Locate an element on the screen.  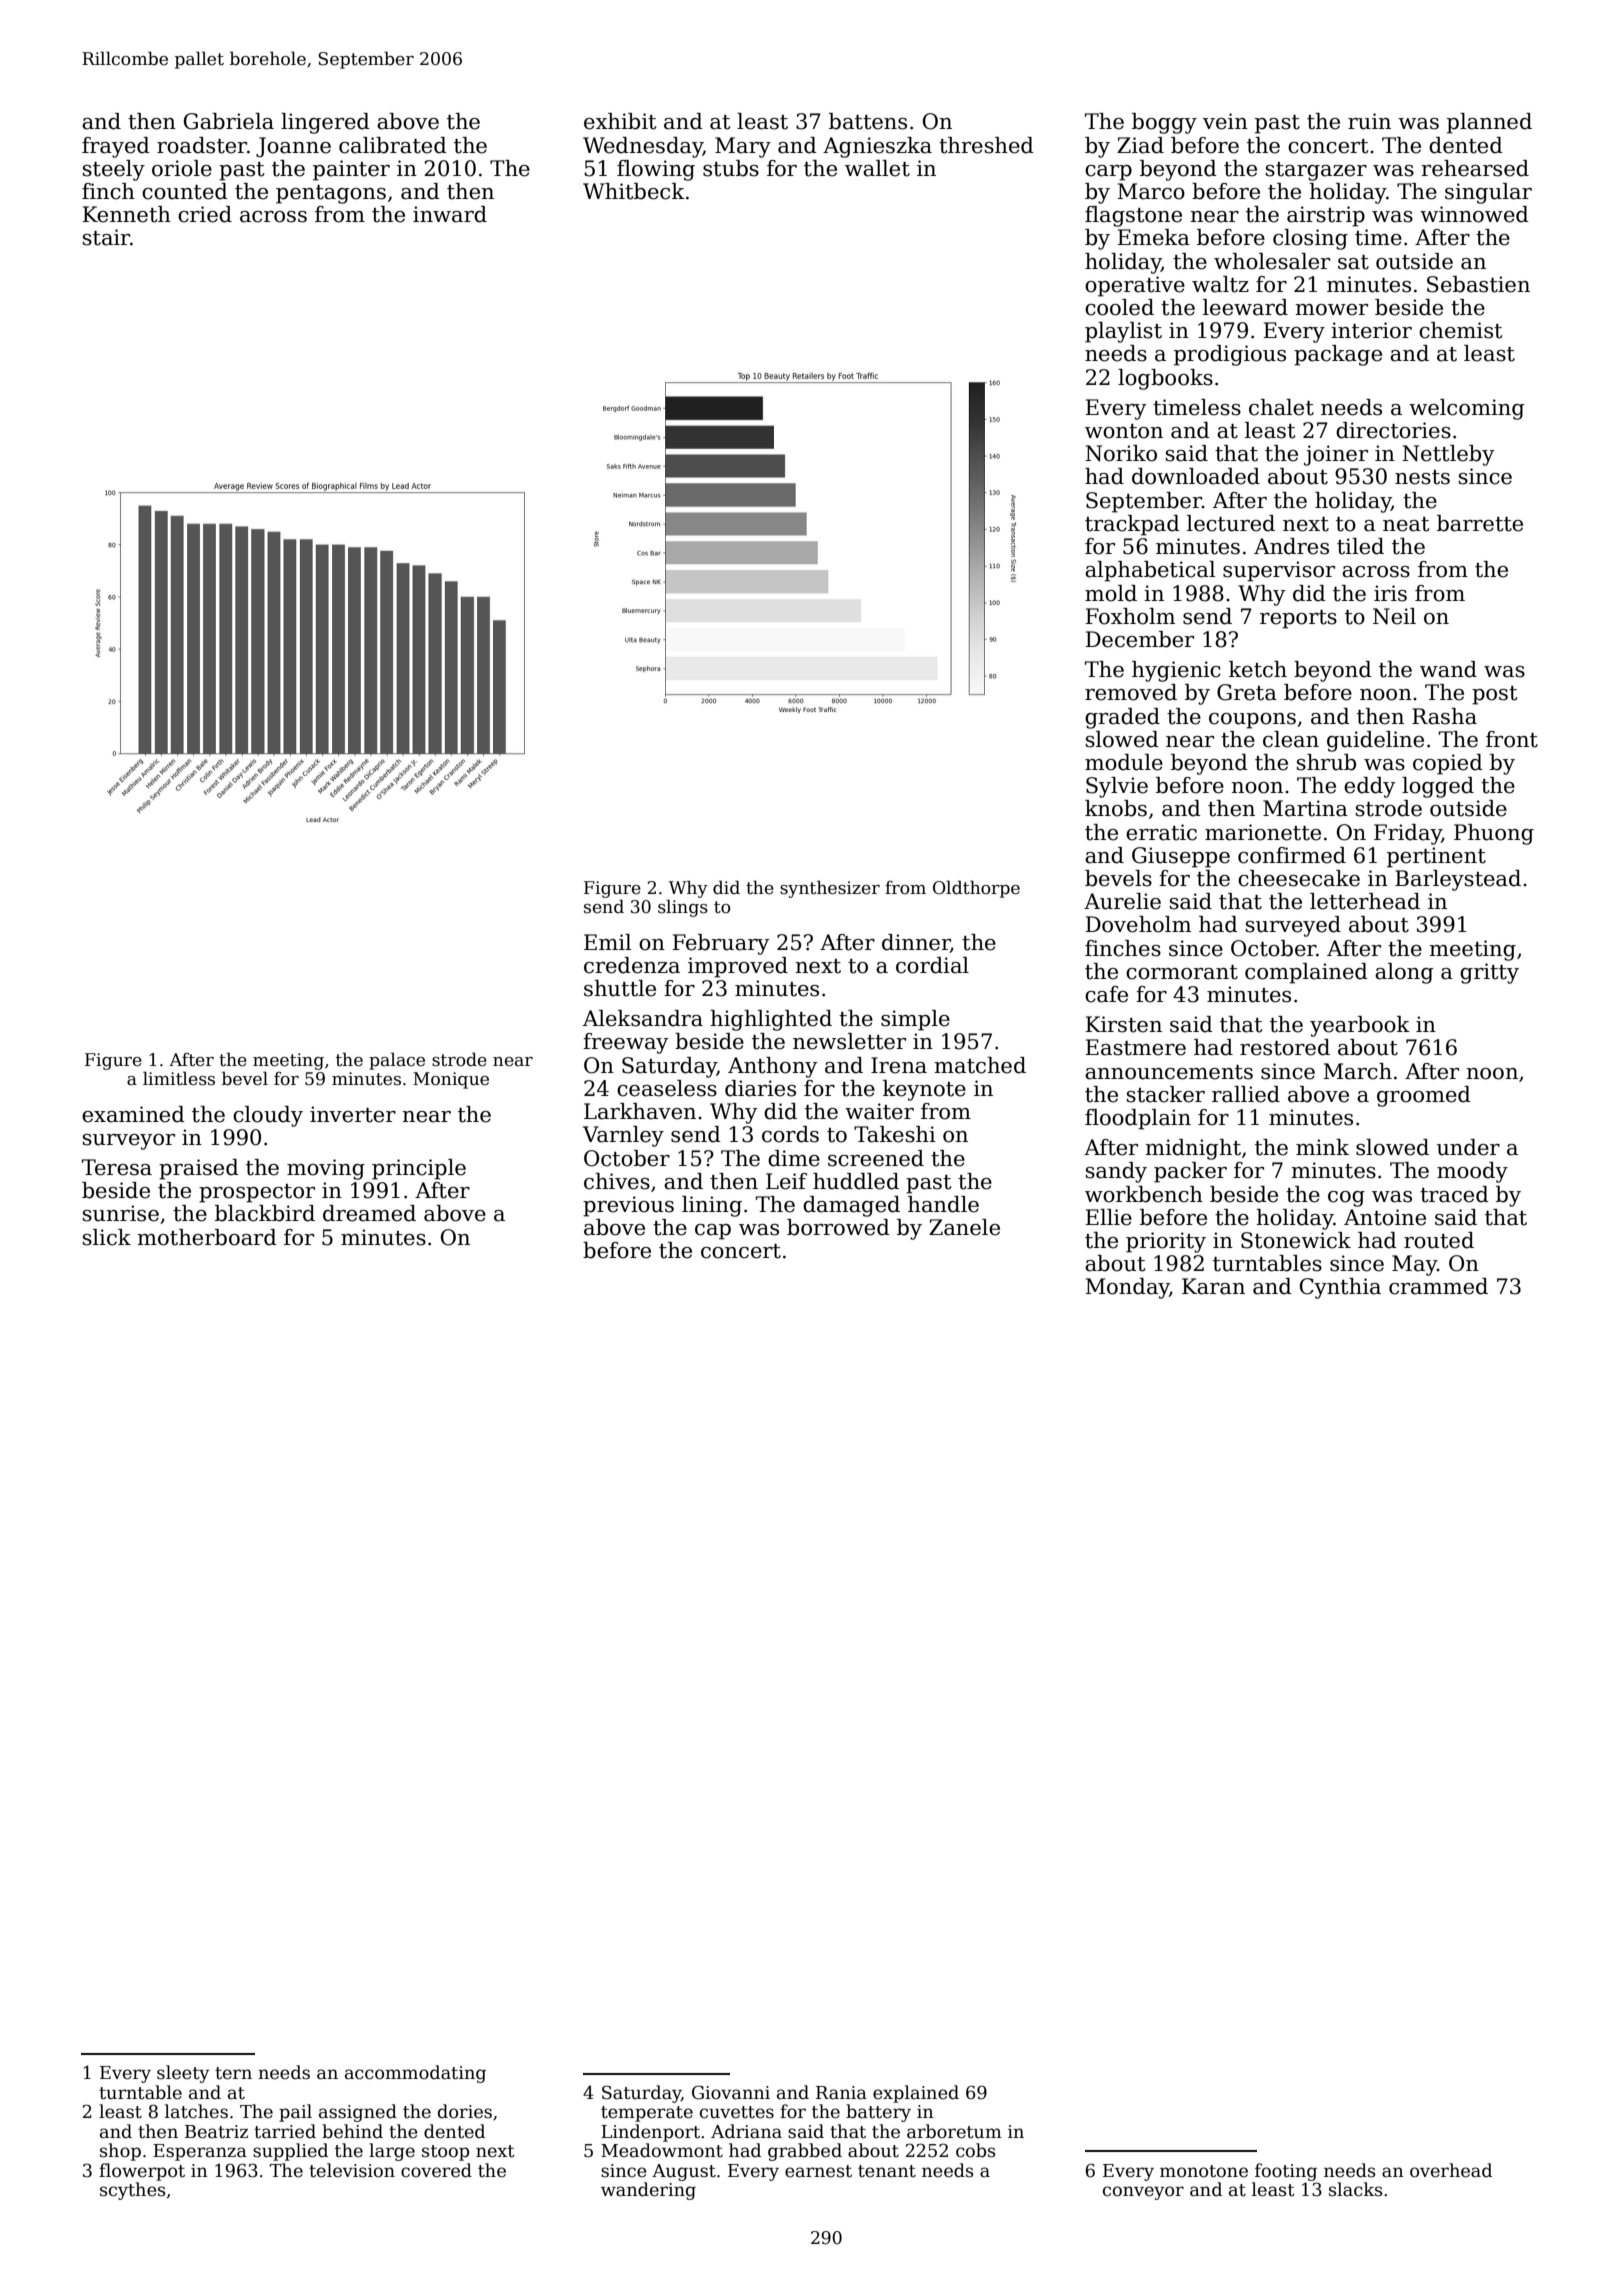
temperate is located at coordinates (647, 2114).
